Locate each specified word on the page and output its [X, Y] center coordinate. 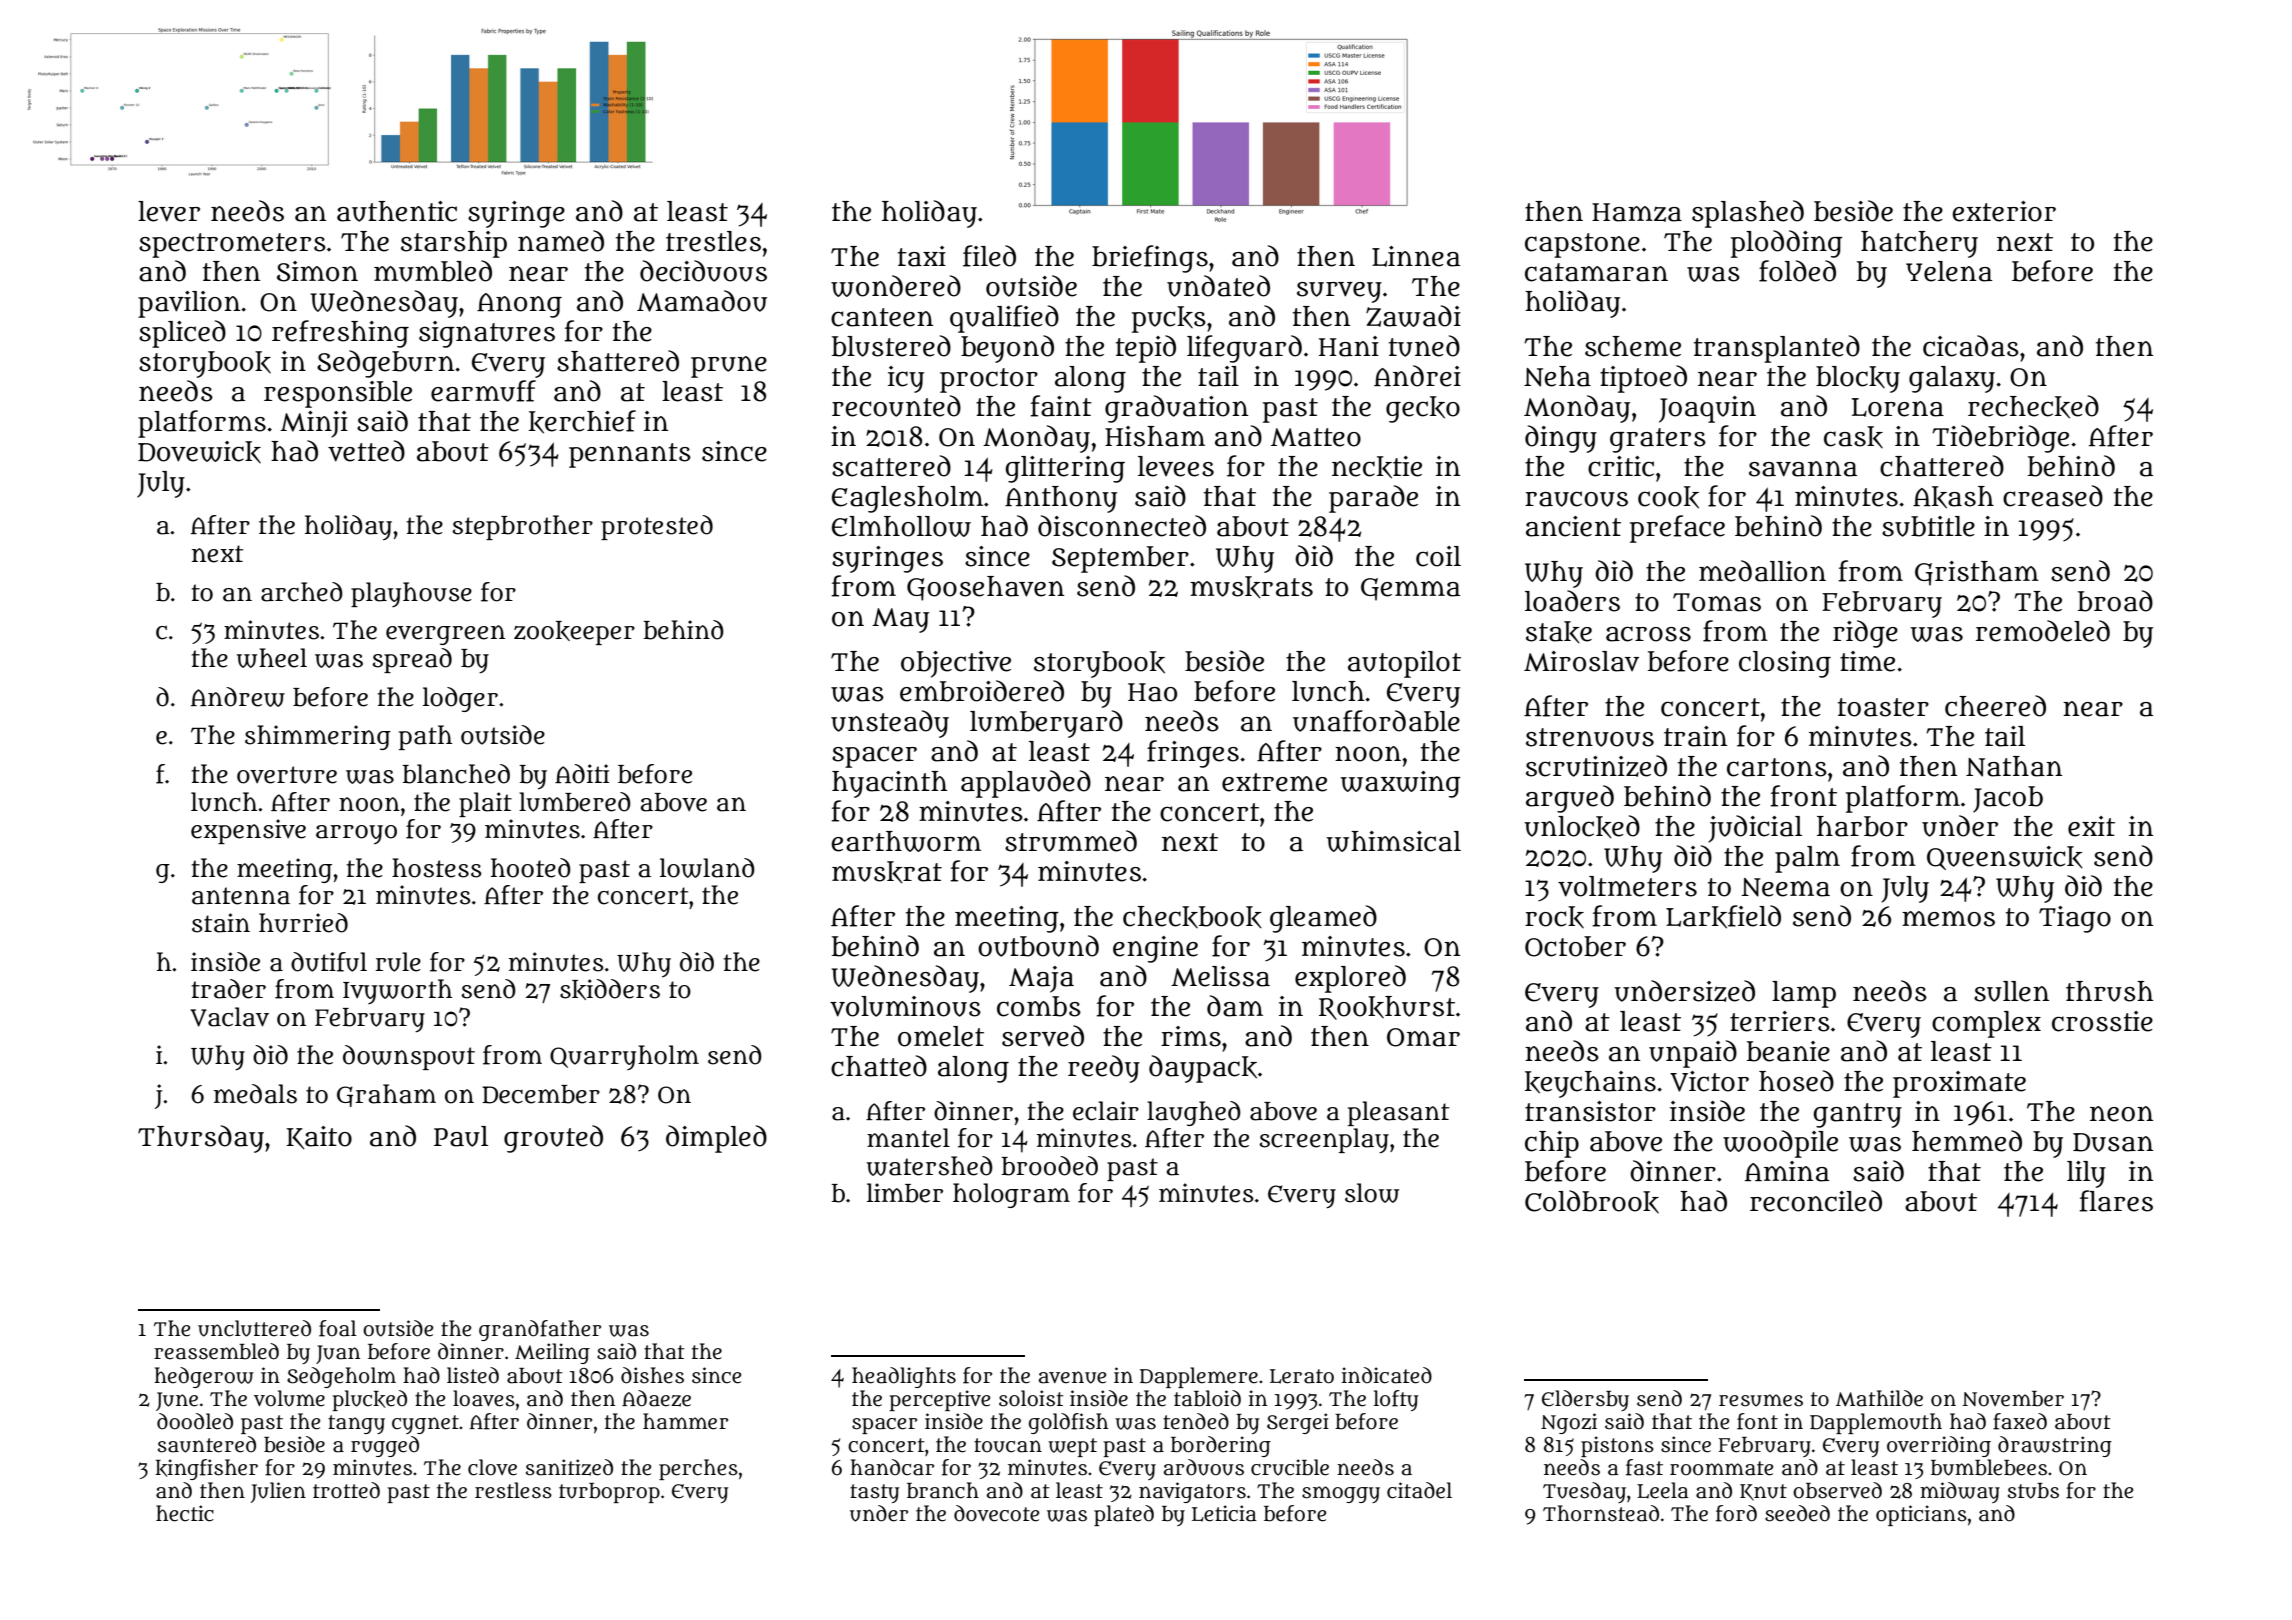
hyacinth [889, 784]
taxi [922, 256]
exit [2091, 826]
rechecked [2033, 407]
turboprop [609, 1493]
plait [485, 804]
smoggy [1341, 1494]
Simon [317, 271]
